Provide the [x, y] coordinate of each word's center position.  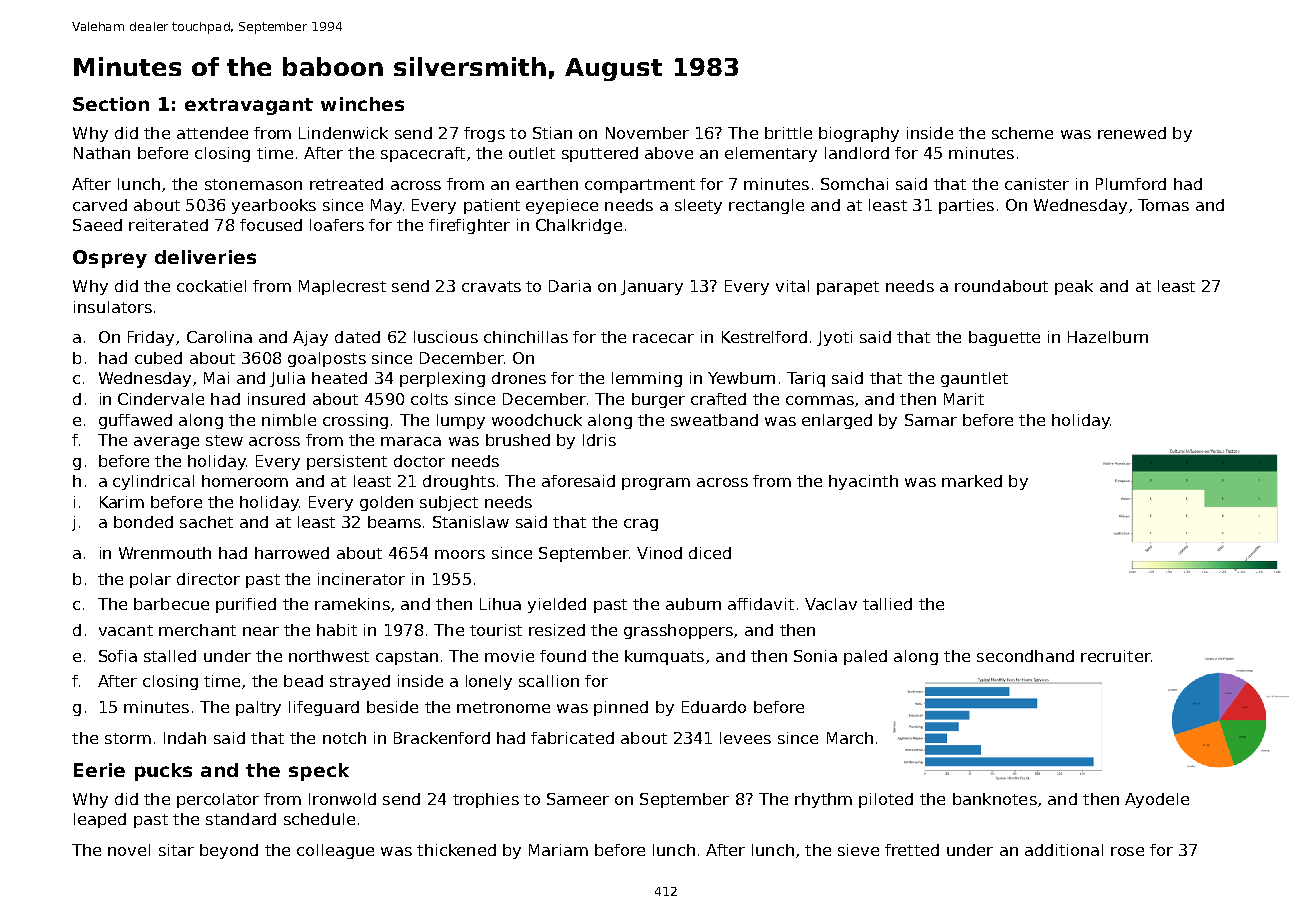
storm [128, 738]
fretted [912, 850]
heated [339, 378]
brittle [788, 133]
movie [509, 656]
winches [362, 104]
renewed [1132, 133]
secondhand [1025, 656]
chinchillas [526, 337]
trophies [486, 800]
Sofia [118, 656]
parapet [848, 288]
